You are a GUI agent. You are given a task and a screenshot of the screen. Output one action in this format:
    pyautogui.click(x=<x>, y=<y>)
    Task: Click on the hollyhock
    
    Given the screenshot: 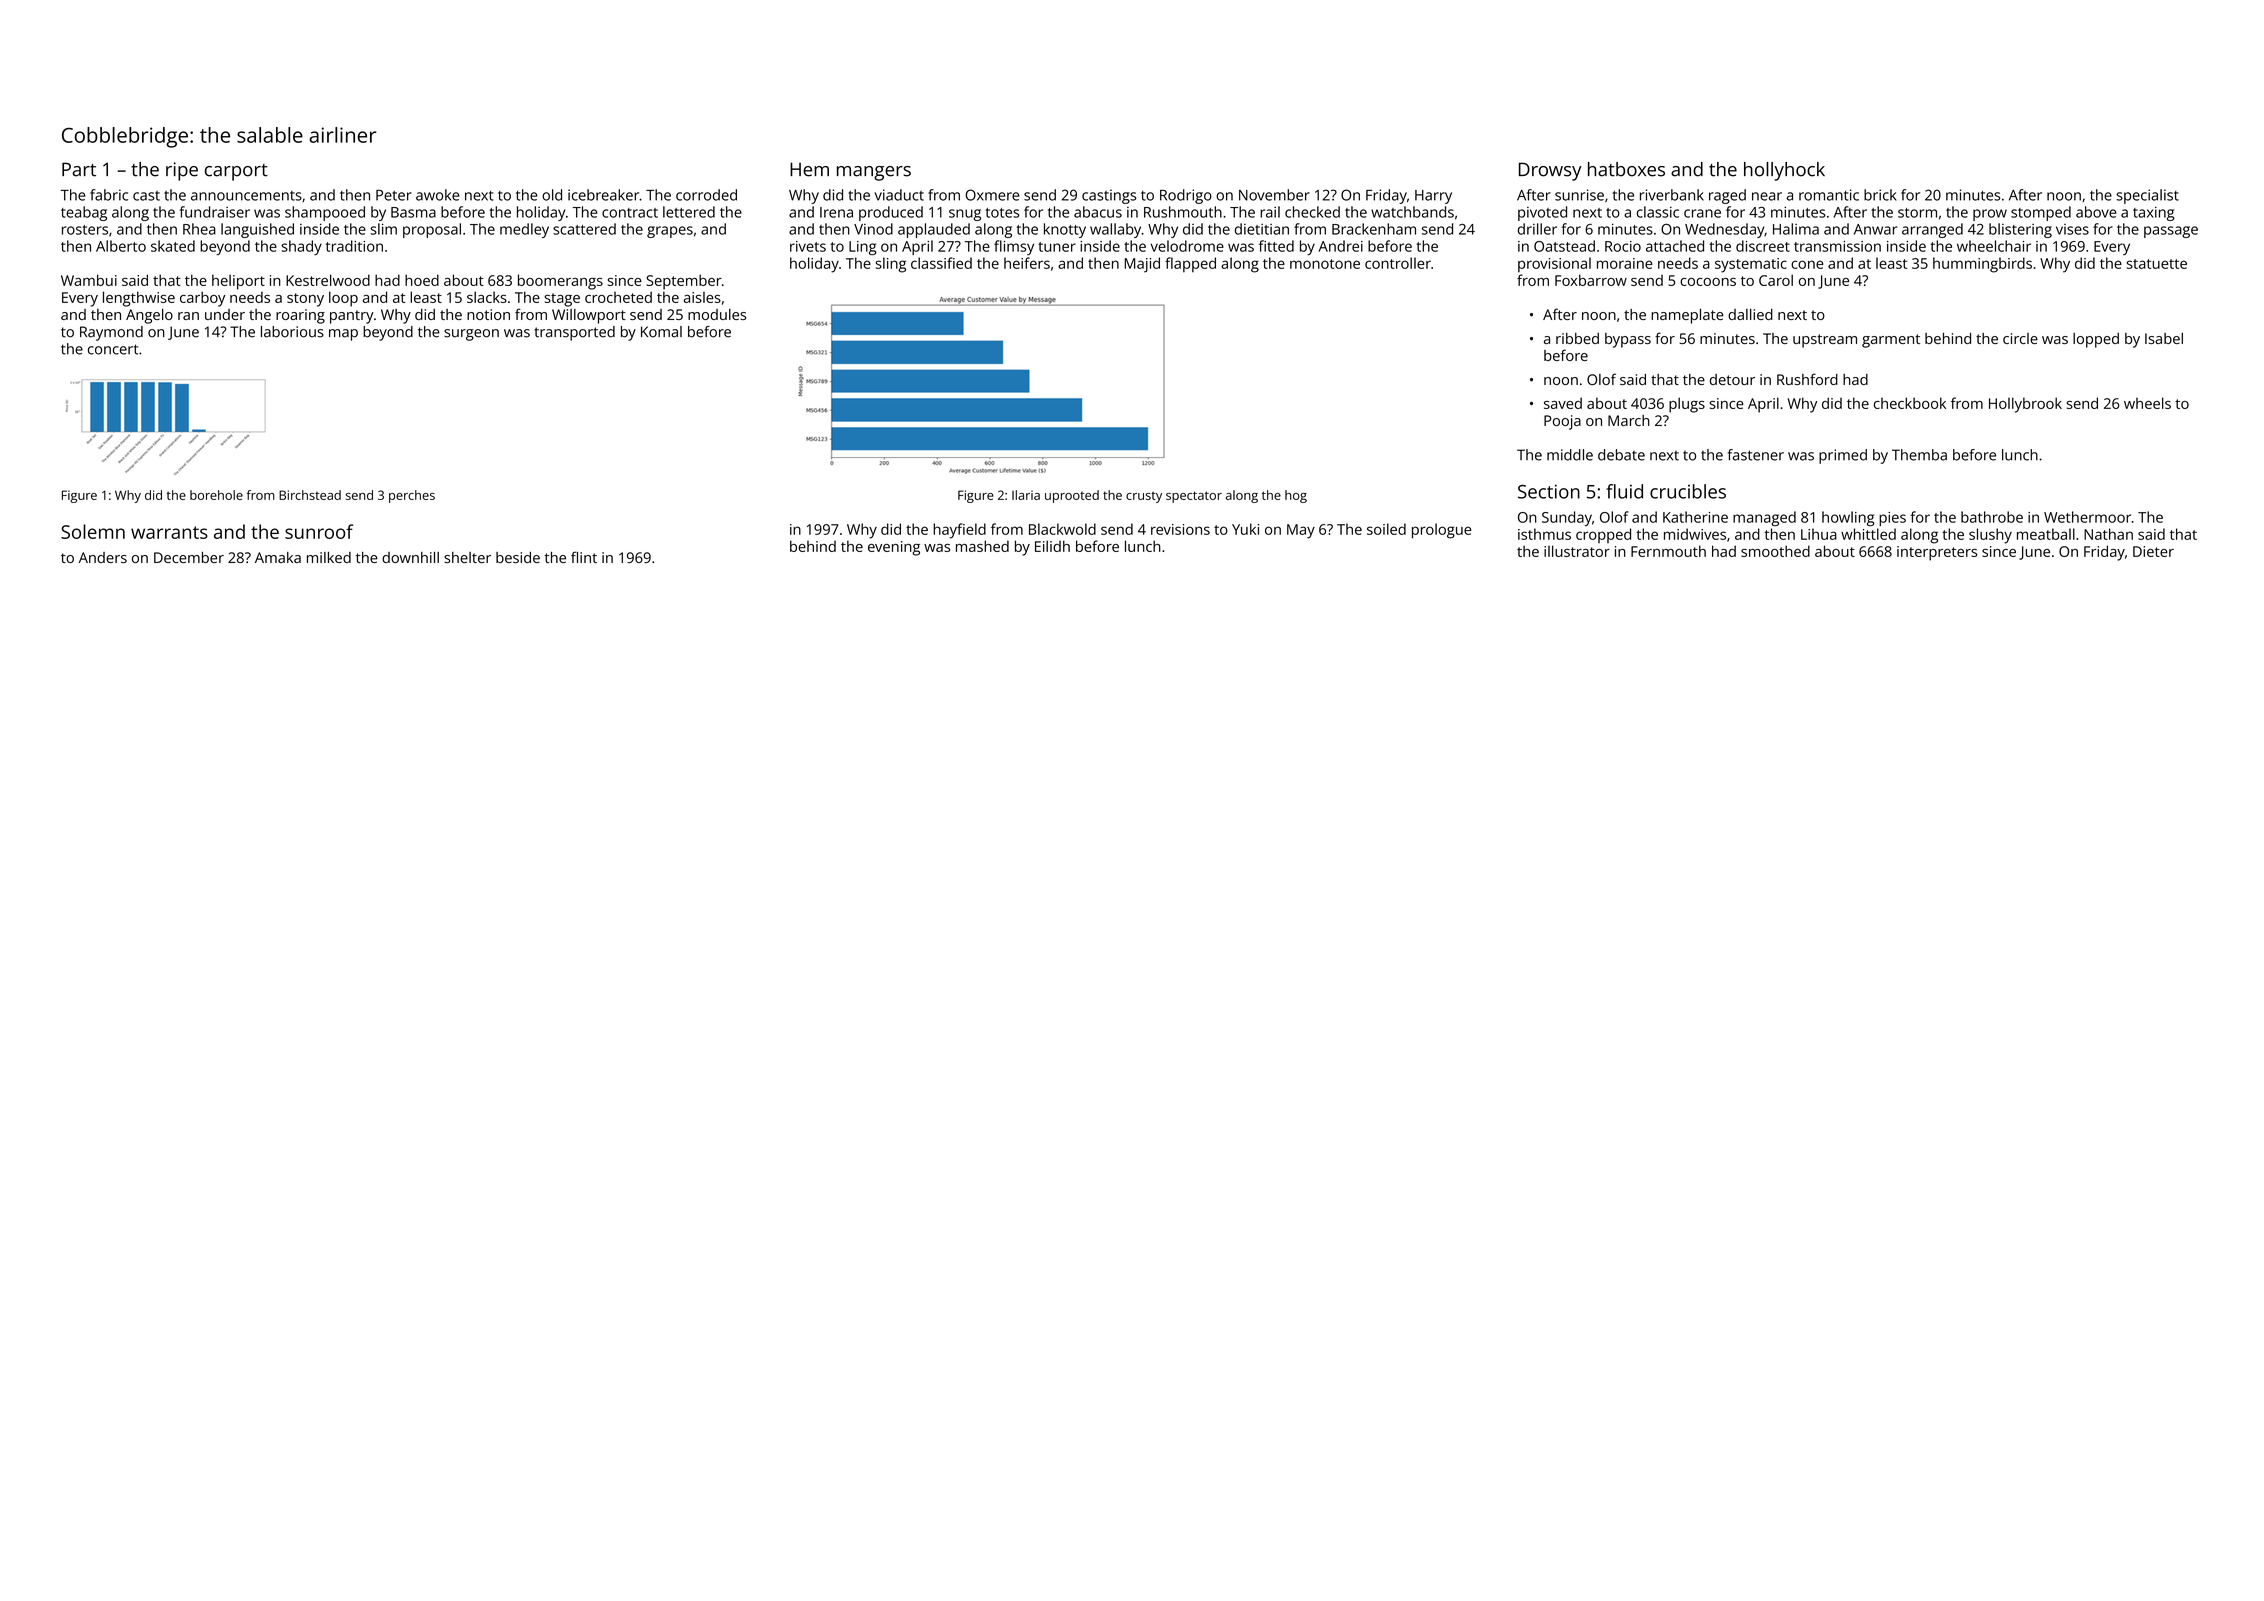 What is the action you would take?
    pyautogui.click(x=1784, y=171)
